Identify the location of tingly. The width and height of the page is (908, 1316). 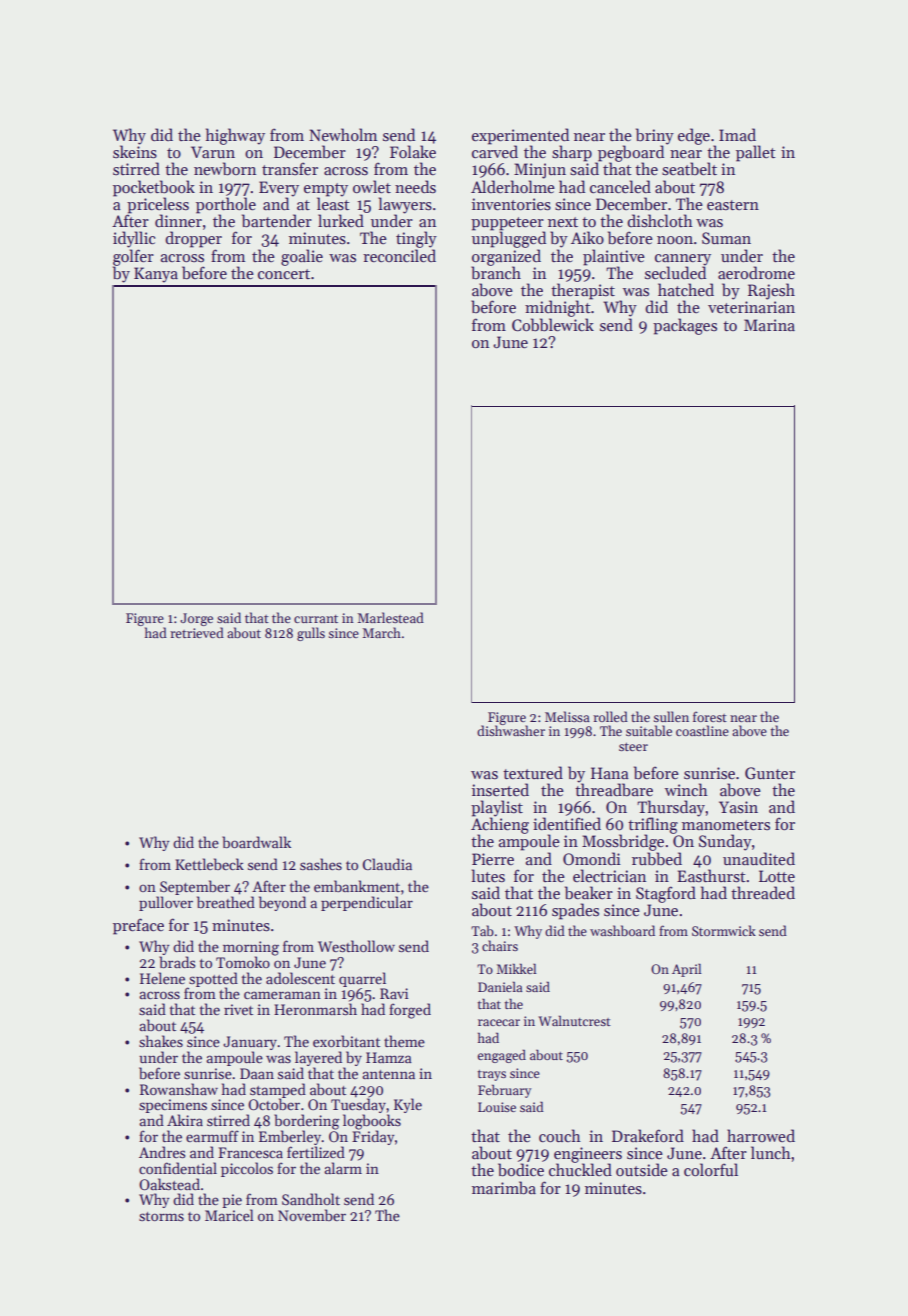
(416, 239).
